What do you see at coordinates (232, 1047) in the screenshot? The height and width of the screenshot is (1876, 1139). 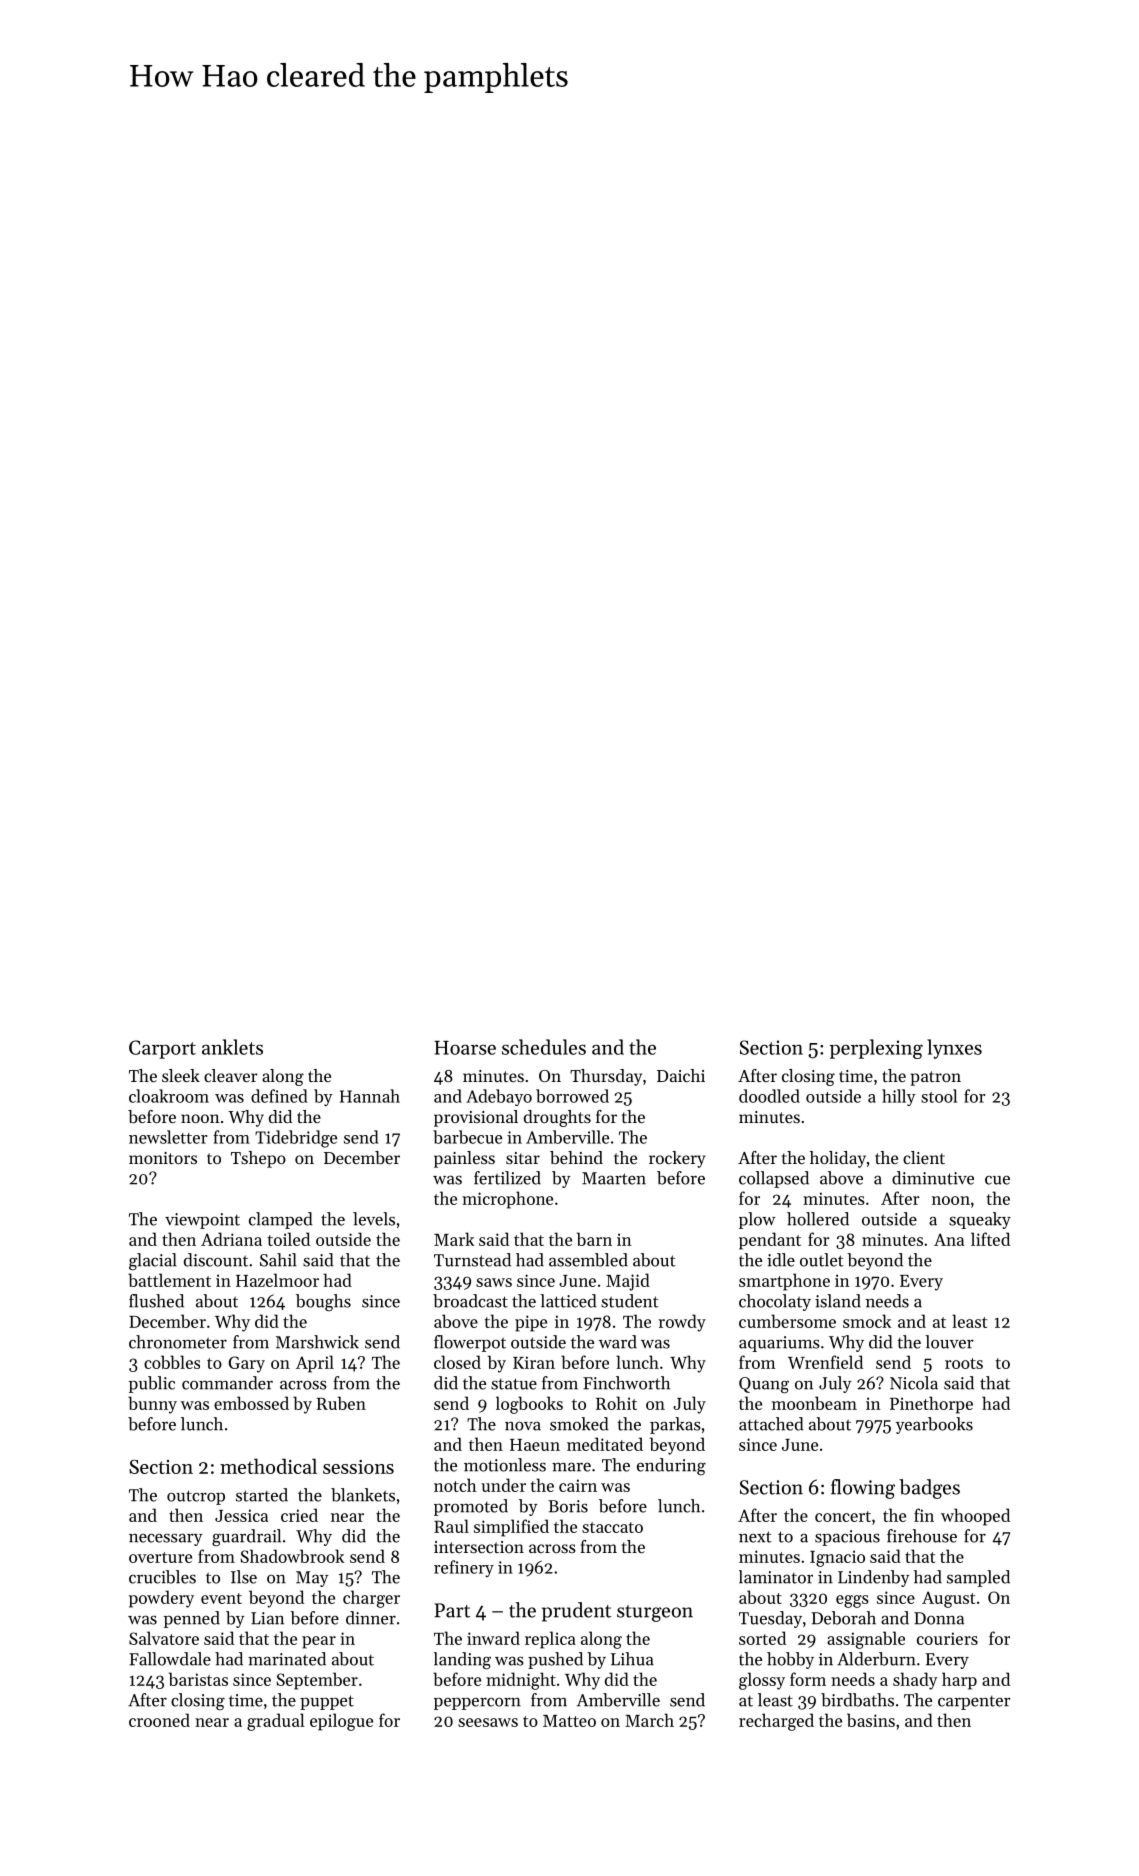 I see `anklets` at bounding box center [232, 1047].
